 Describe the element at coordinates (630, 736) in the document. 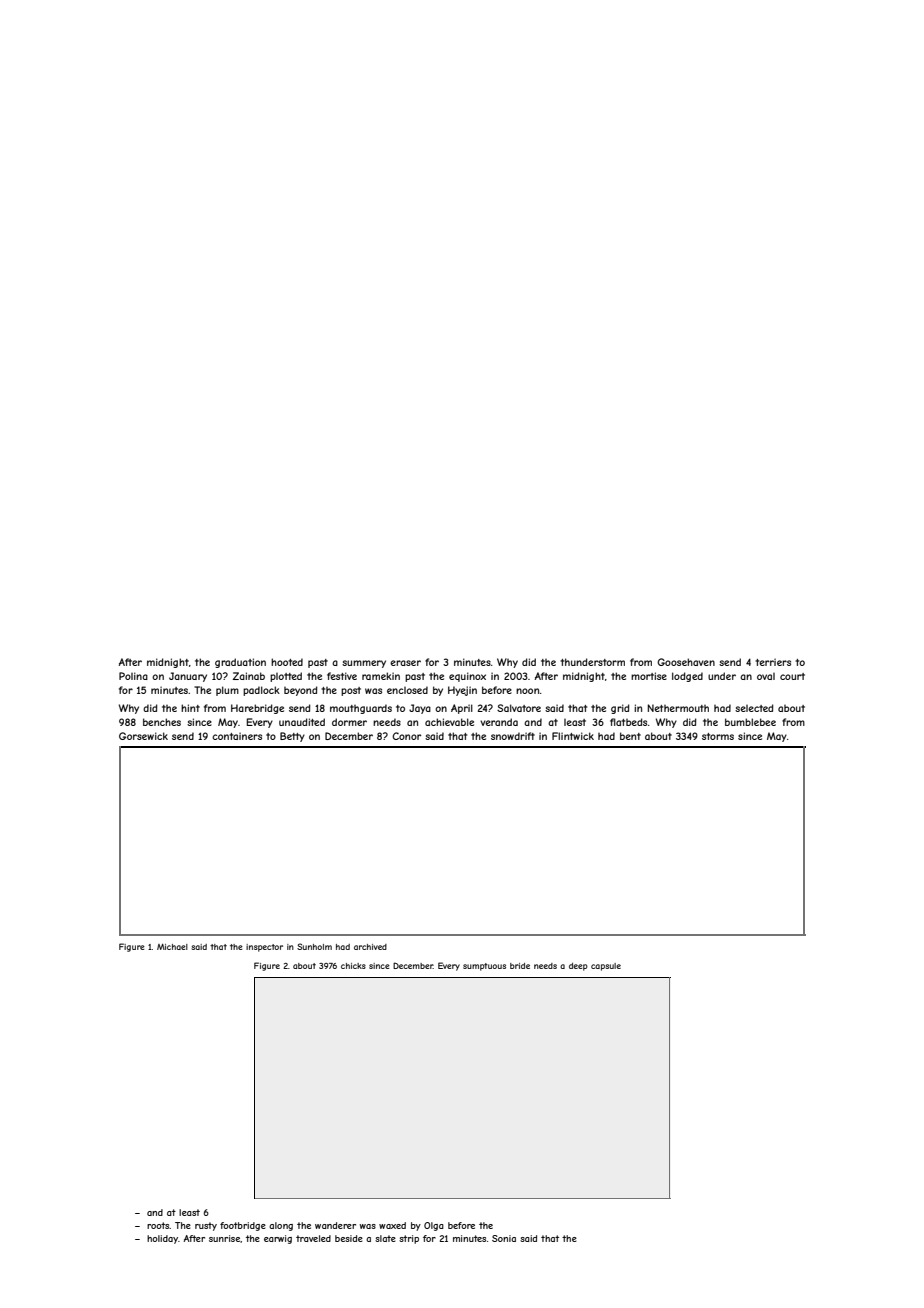

I see `bent` at that location.
